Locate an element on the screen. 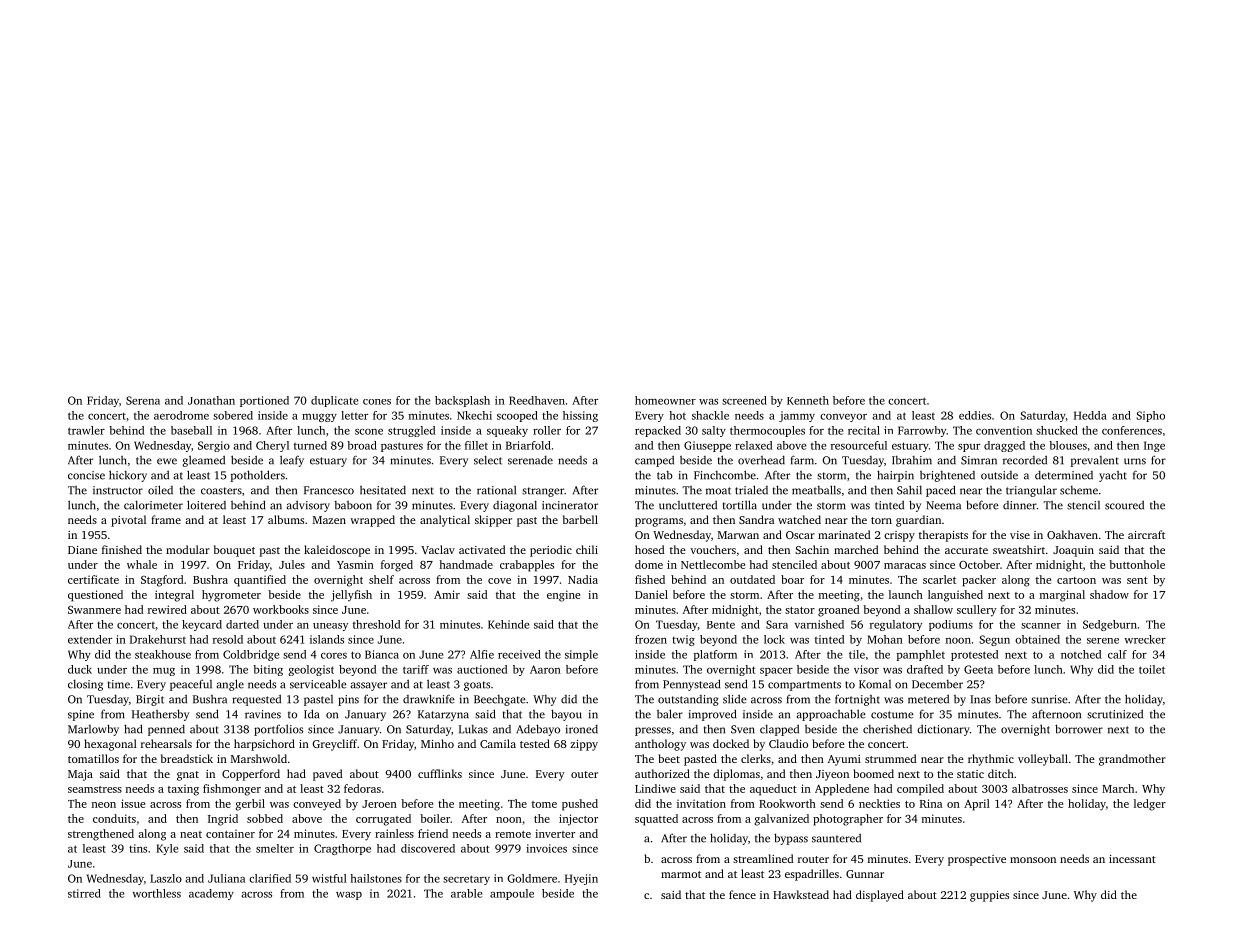 The height and width of the screenshot is (952, 1233). Daniel is located at coordinates (651, 594).
